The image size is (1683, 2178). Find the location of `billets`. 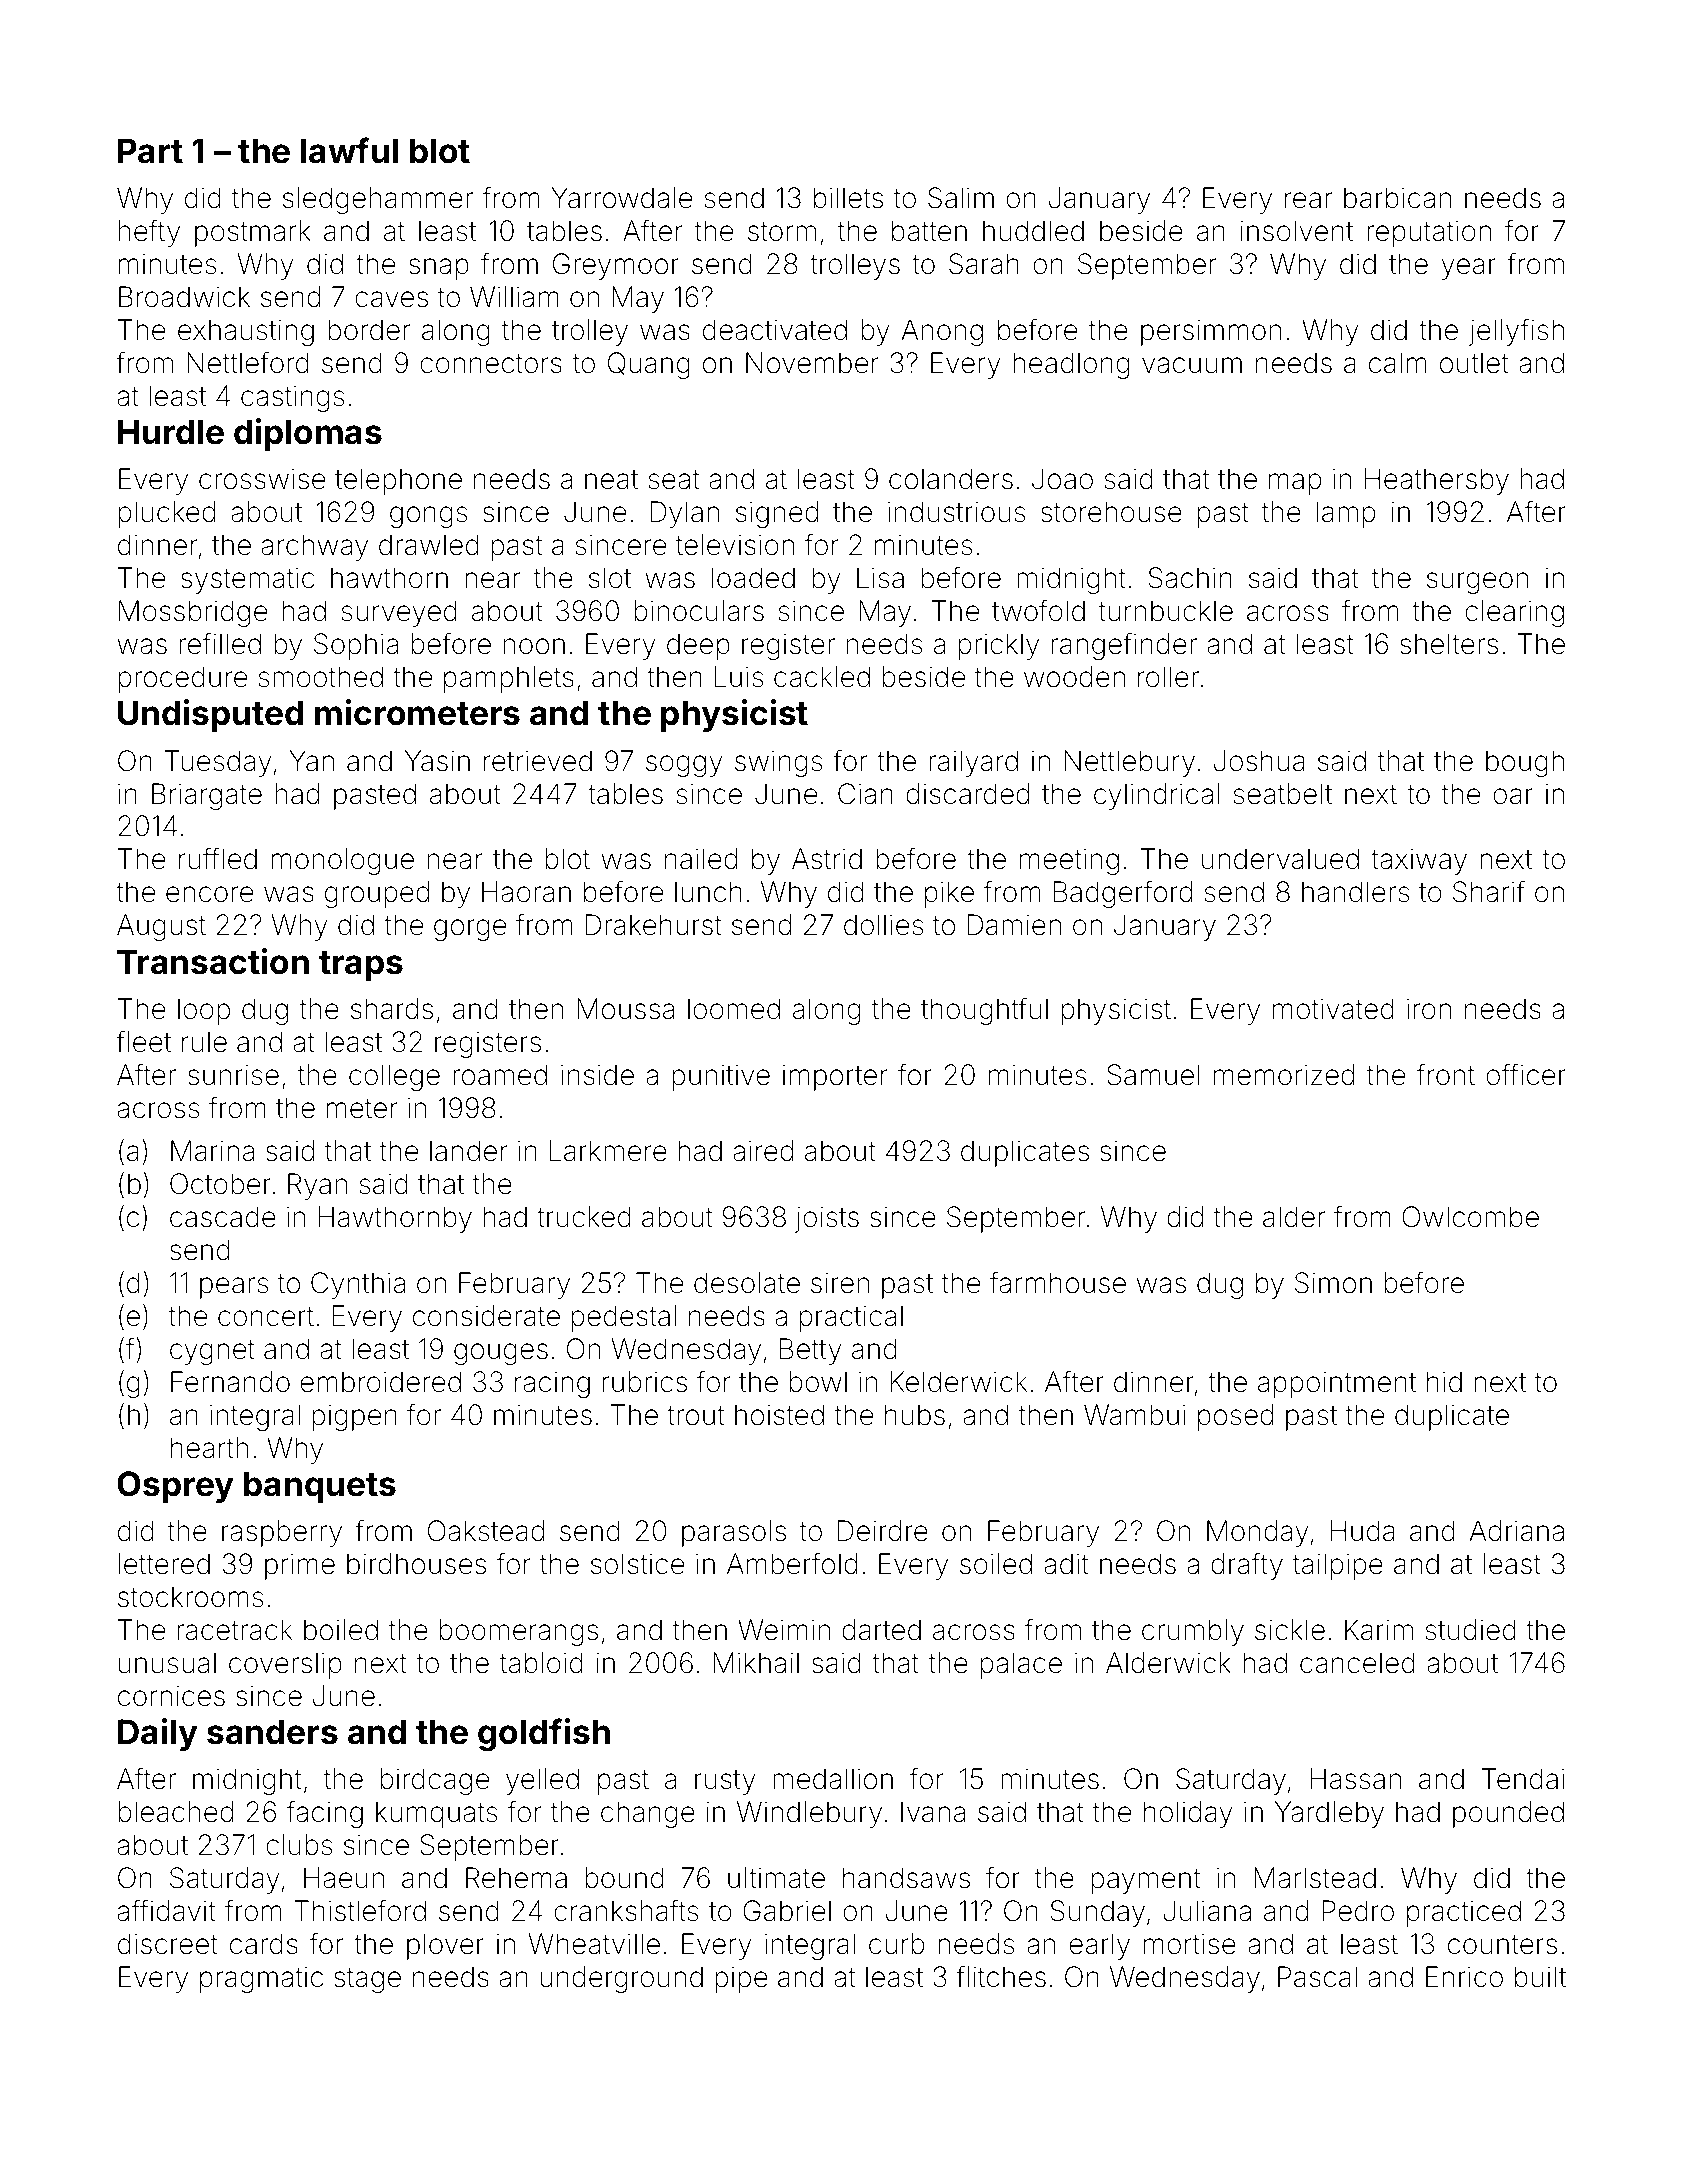

billets is located at coordinates (848, 198).
